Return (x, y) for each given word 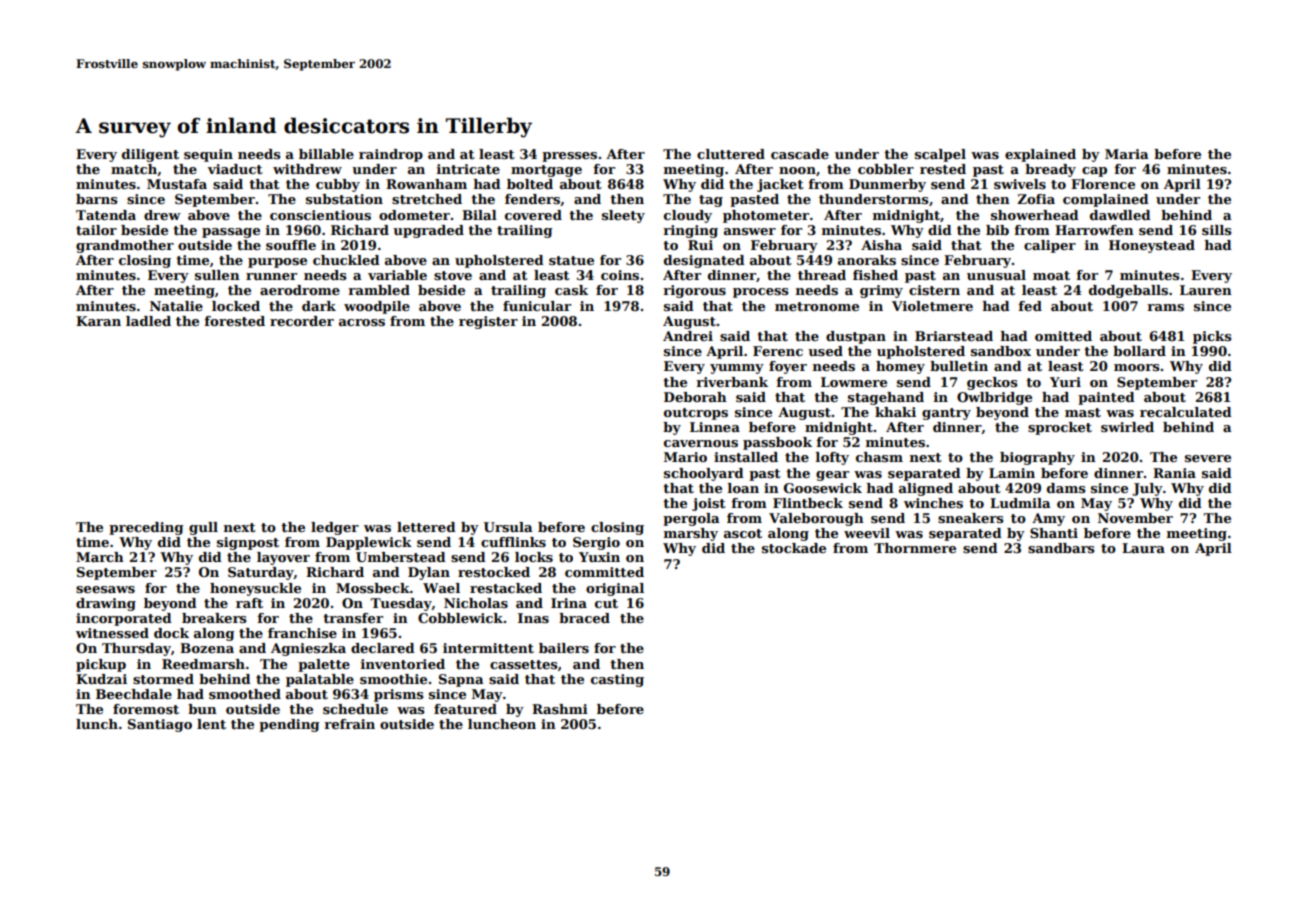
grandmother (125, 246)
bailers (564, 648)
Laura (1143, 548)
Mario (685, 457)
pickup (101, 665)
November (1135, 518)
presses (569, 157)
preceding (146, 528)
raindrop (391, 155)
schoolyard (704, 474)
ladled (148, 321)
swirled (1127, 427)
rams (1165, 307)
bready (1050, 170)
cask (571, 290)
